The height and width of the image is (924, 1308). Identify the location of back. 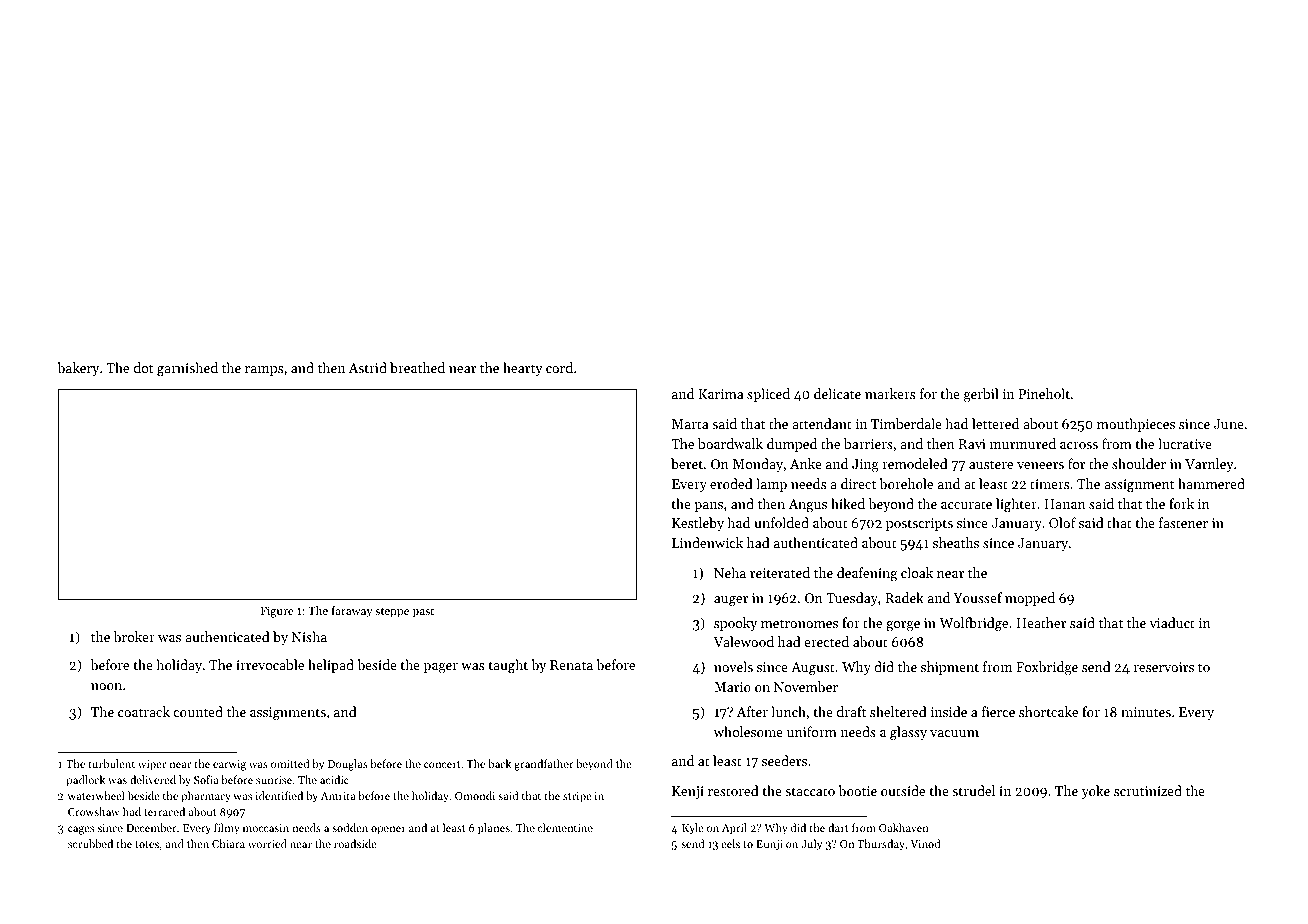
(499, 763).
